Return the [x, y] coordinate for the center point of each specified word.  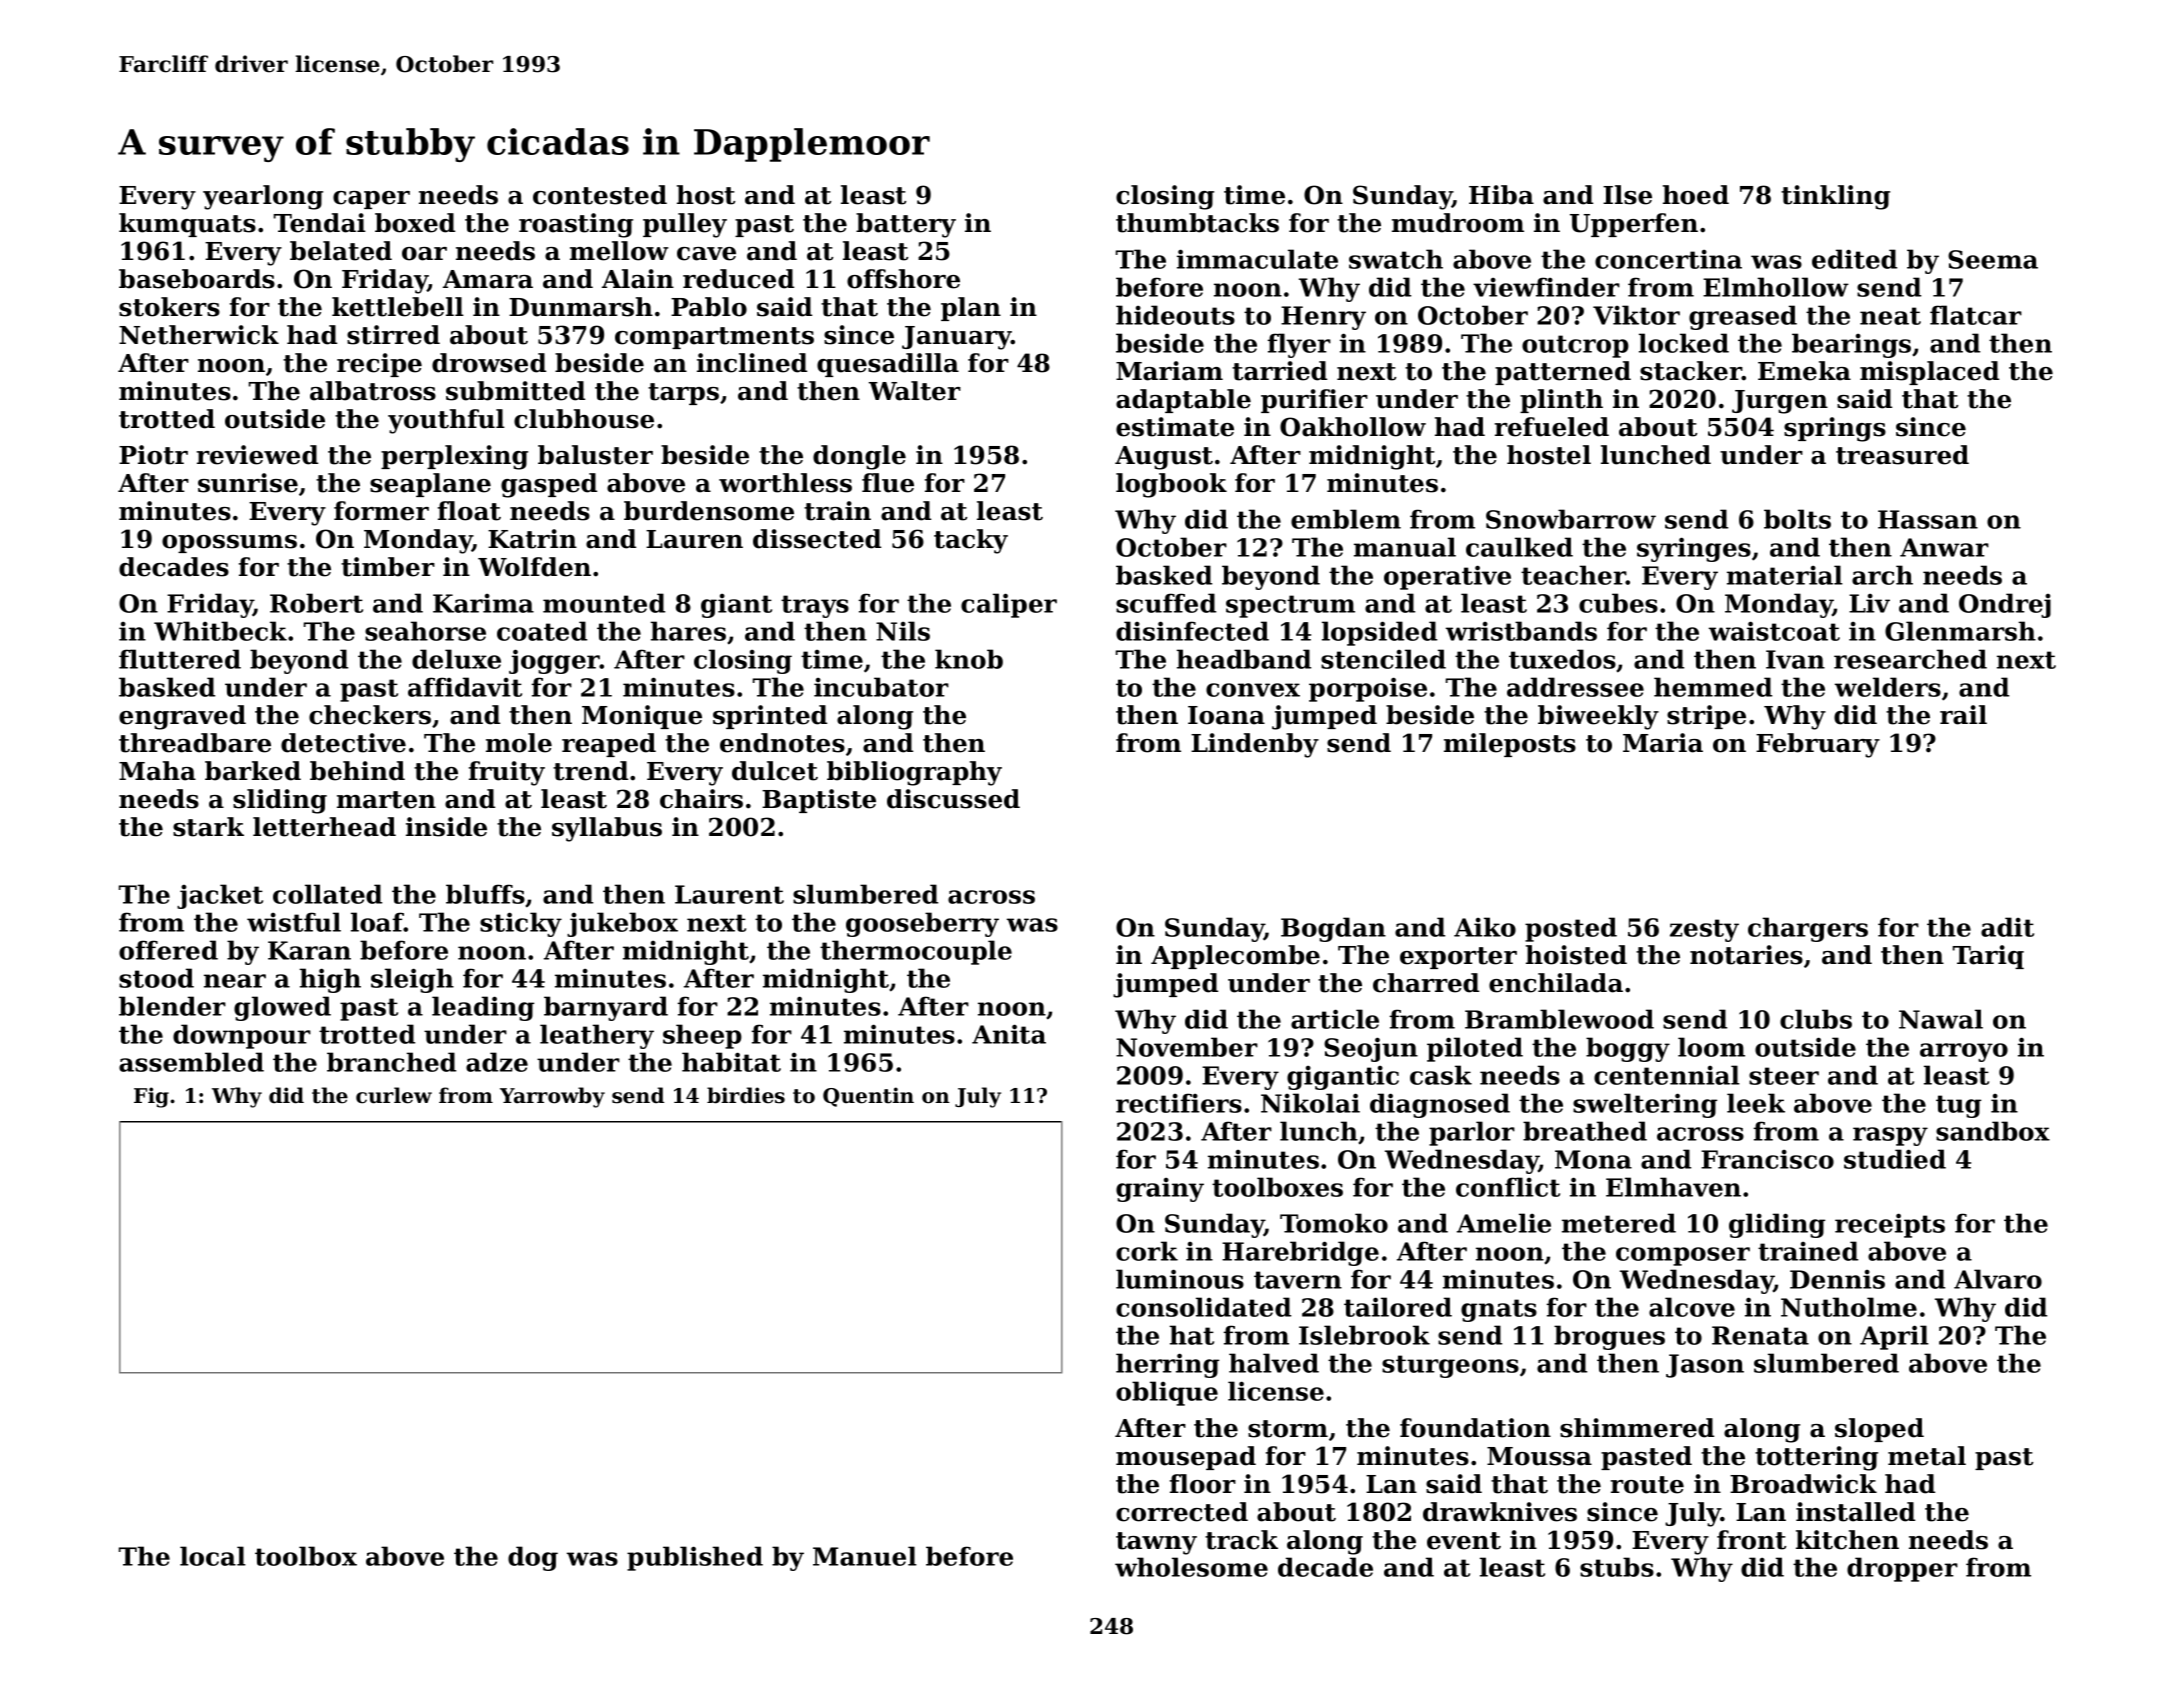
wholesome [1191, 1567]
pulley [685, 225]
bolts [1797, 519]
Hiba [1501, 195]
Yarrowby [552, 1097]
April [1894, 1337]
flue [888, 483]
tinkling [1835, 197]
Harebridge [1300, 1253]
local [213, 1556]
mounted [604, 603]
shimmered [1637, 1428]
